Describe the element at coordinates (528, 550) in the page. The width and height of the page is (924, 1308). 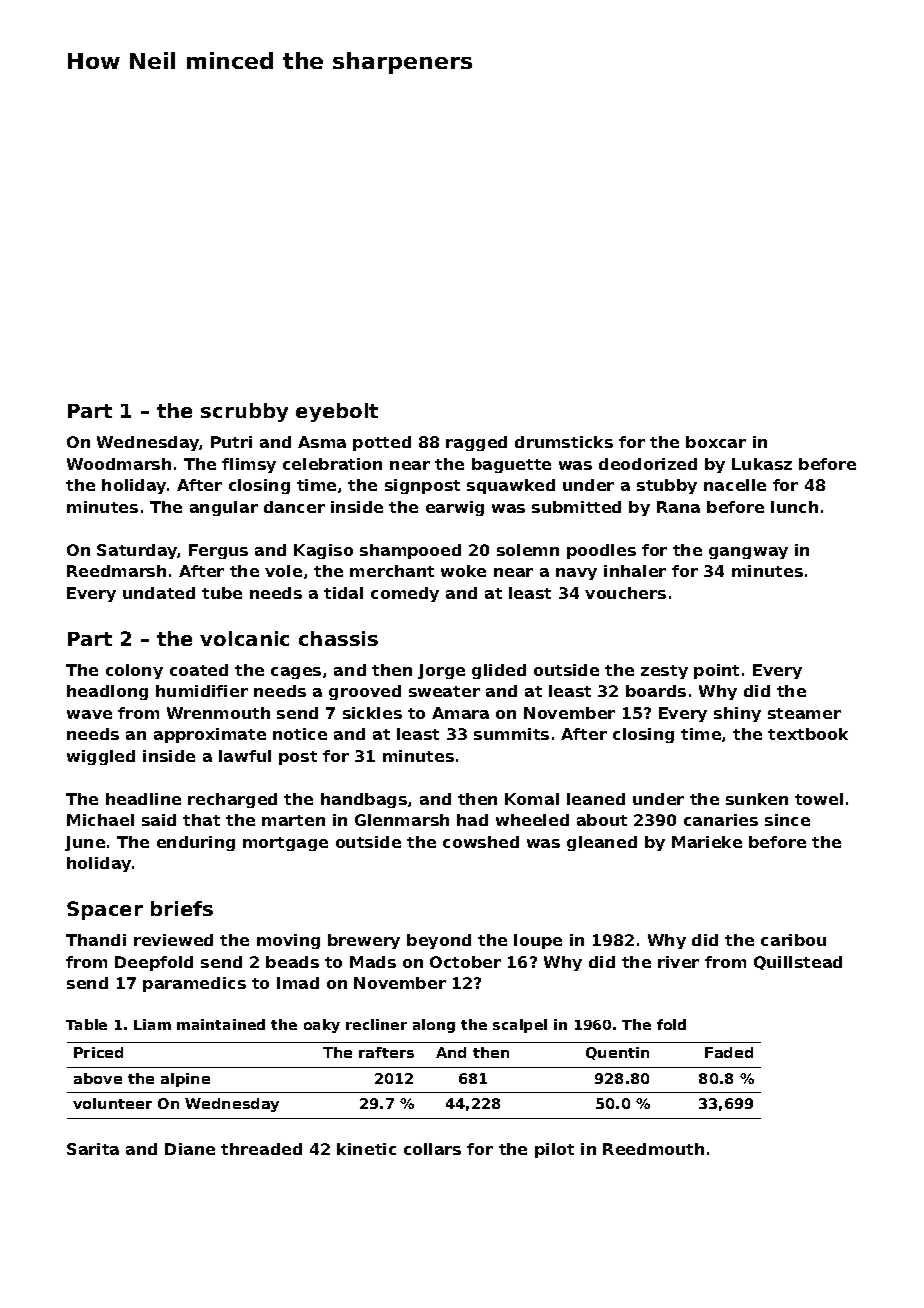
I see `solemn` at that location.
